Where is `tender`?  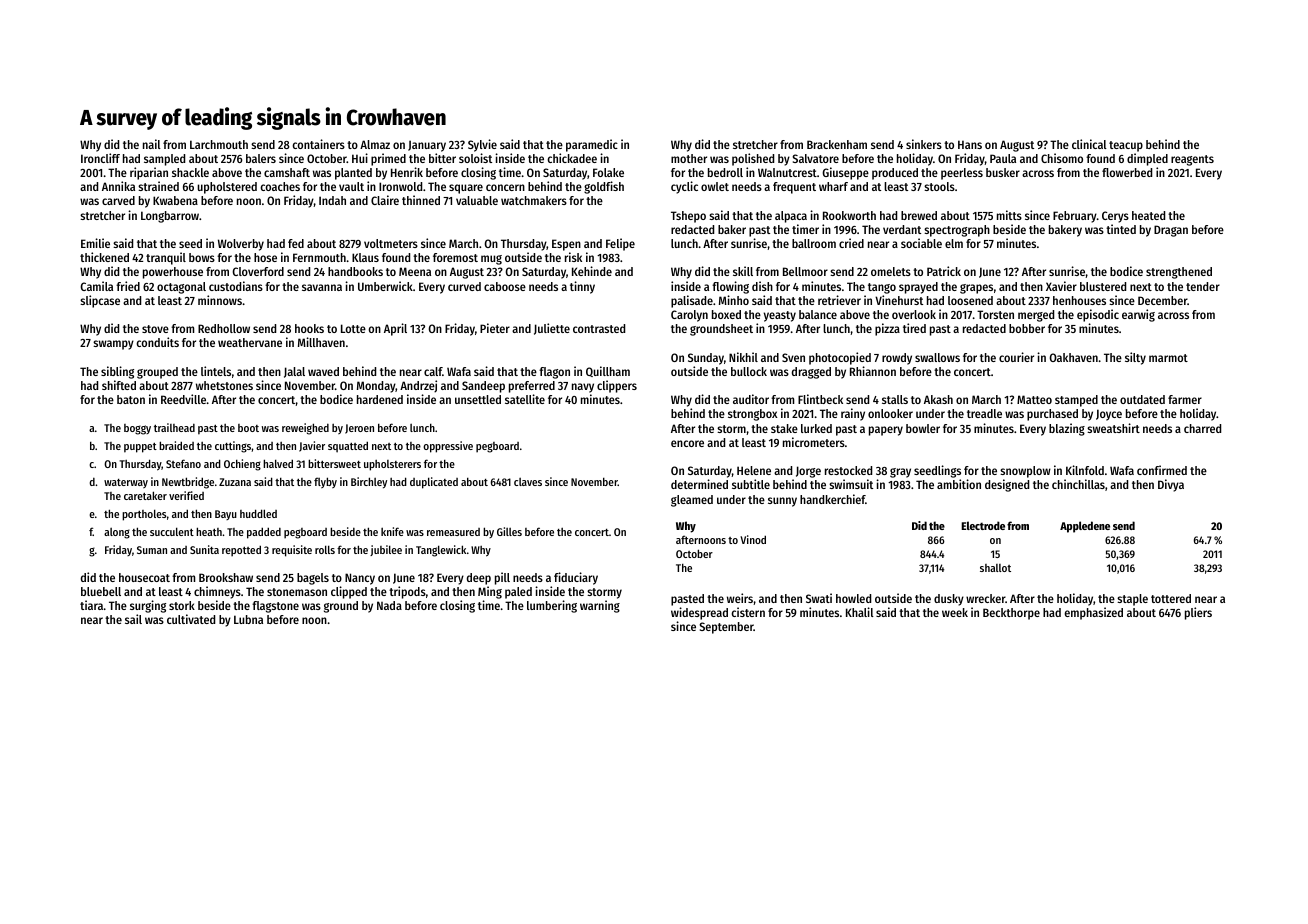
tender is located at coordinates (1203, 286).
